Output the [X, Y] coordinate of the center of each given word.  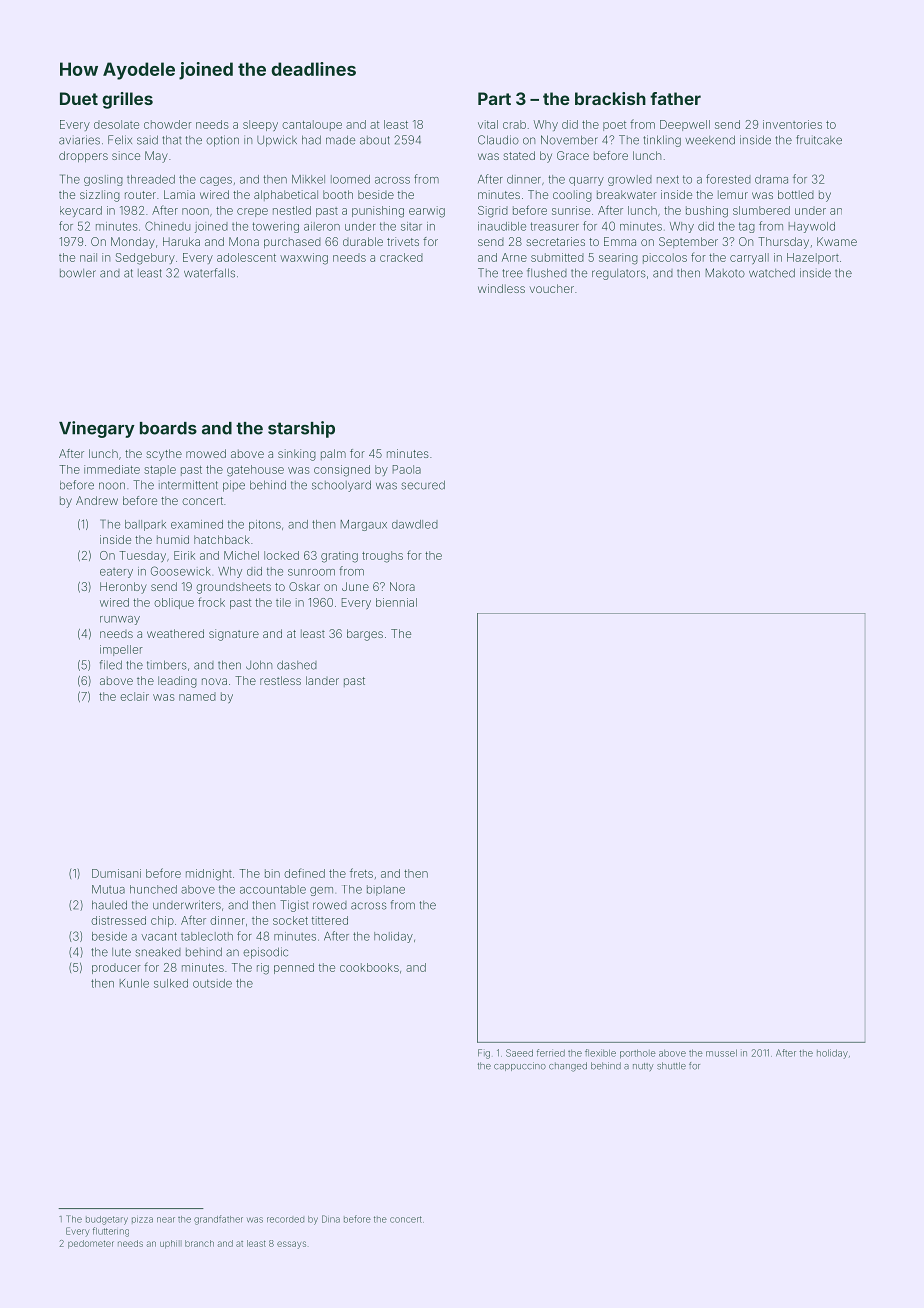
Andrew [97, 500]
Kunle [134, 983]
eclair [134, 696]
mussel [721, 1053]
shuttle [671, 1066]
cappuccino [520, 1066]
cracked [401, 257]
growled [630, 180]
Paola [407, 469]
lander [322, 680]
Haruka [181, 241]
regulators [619, 274]
